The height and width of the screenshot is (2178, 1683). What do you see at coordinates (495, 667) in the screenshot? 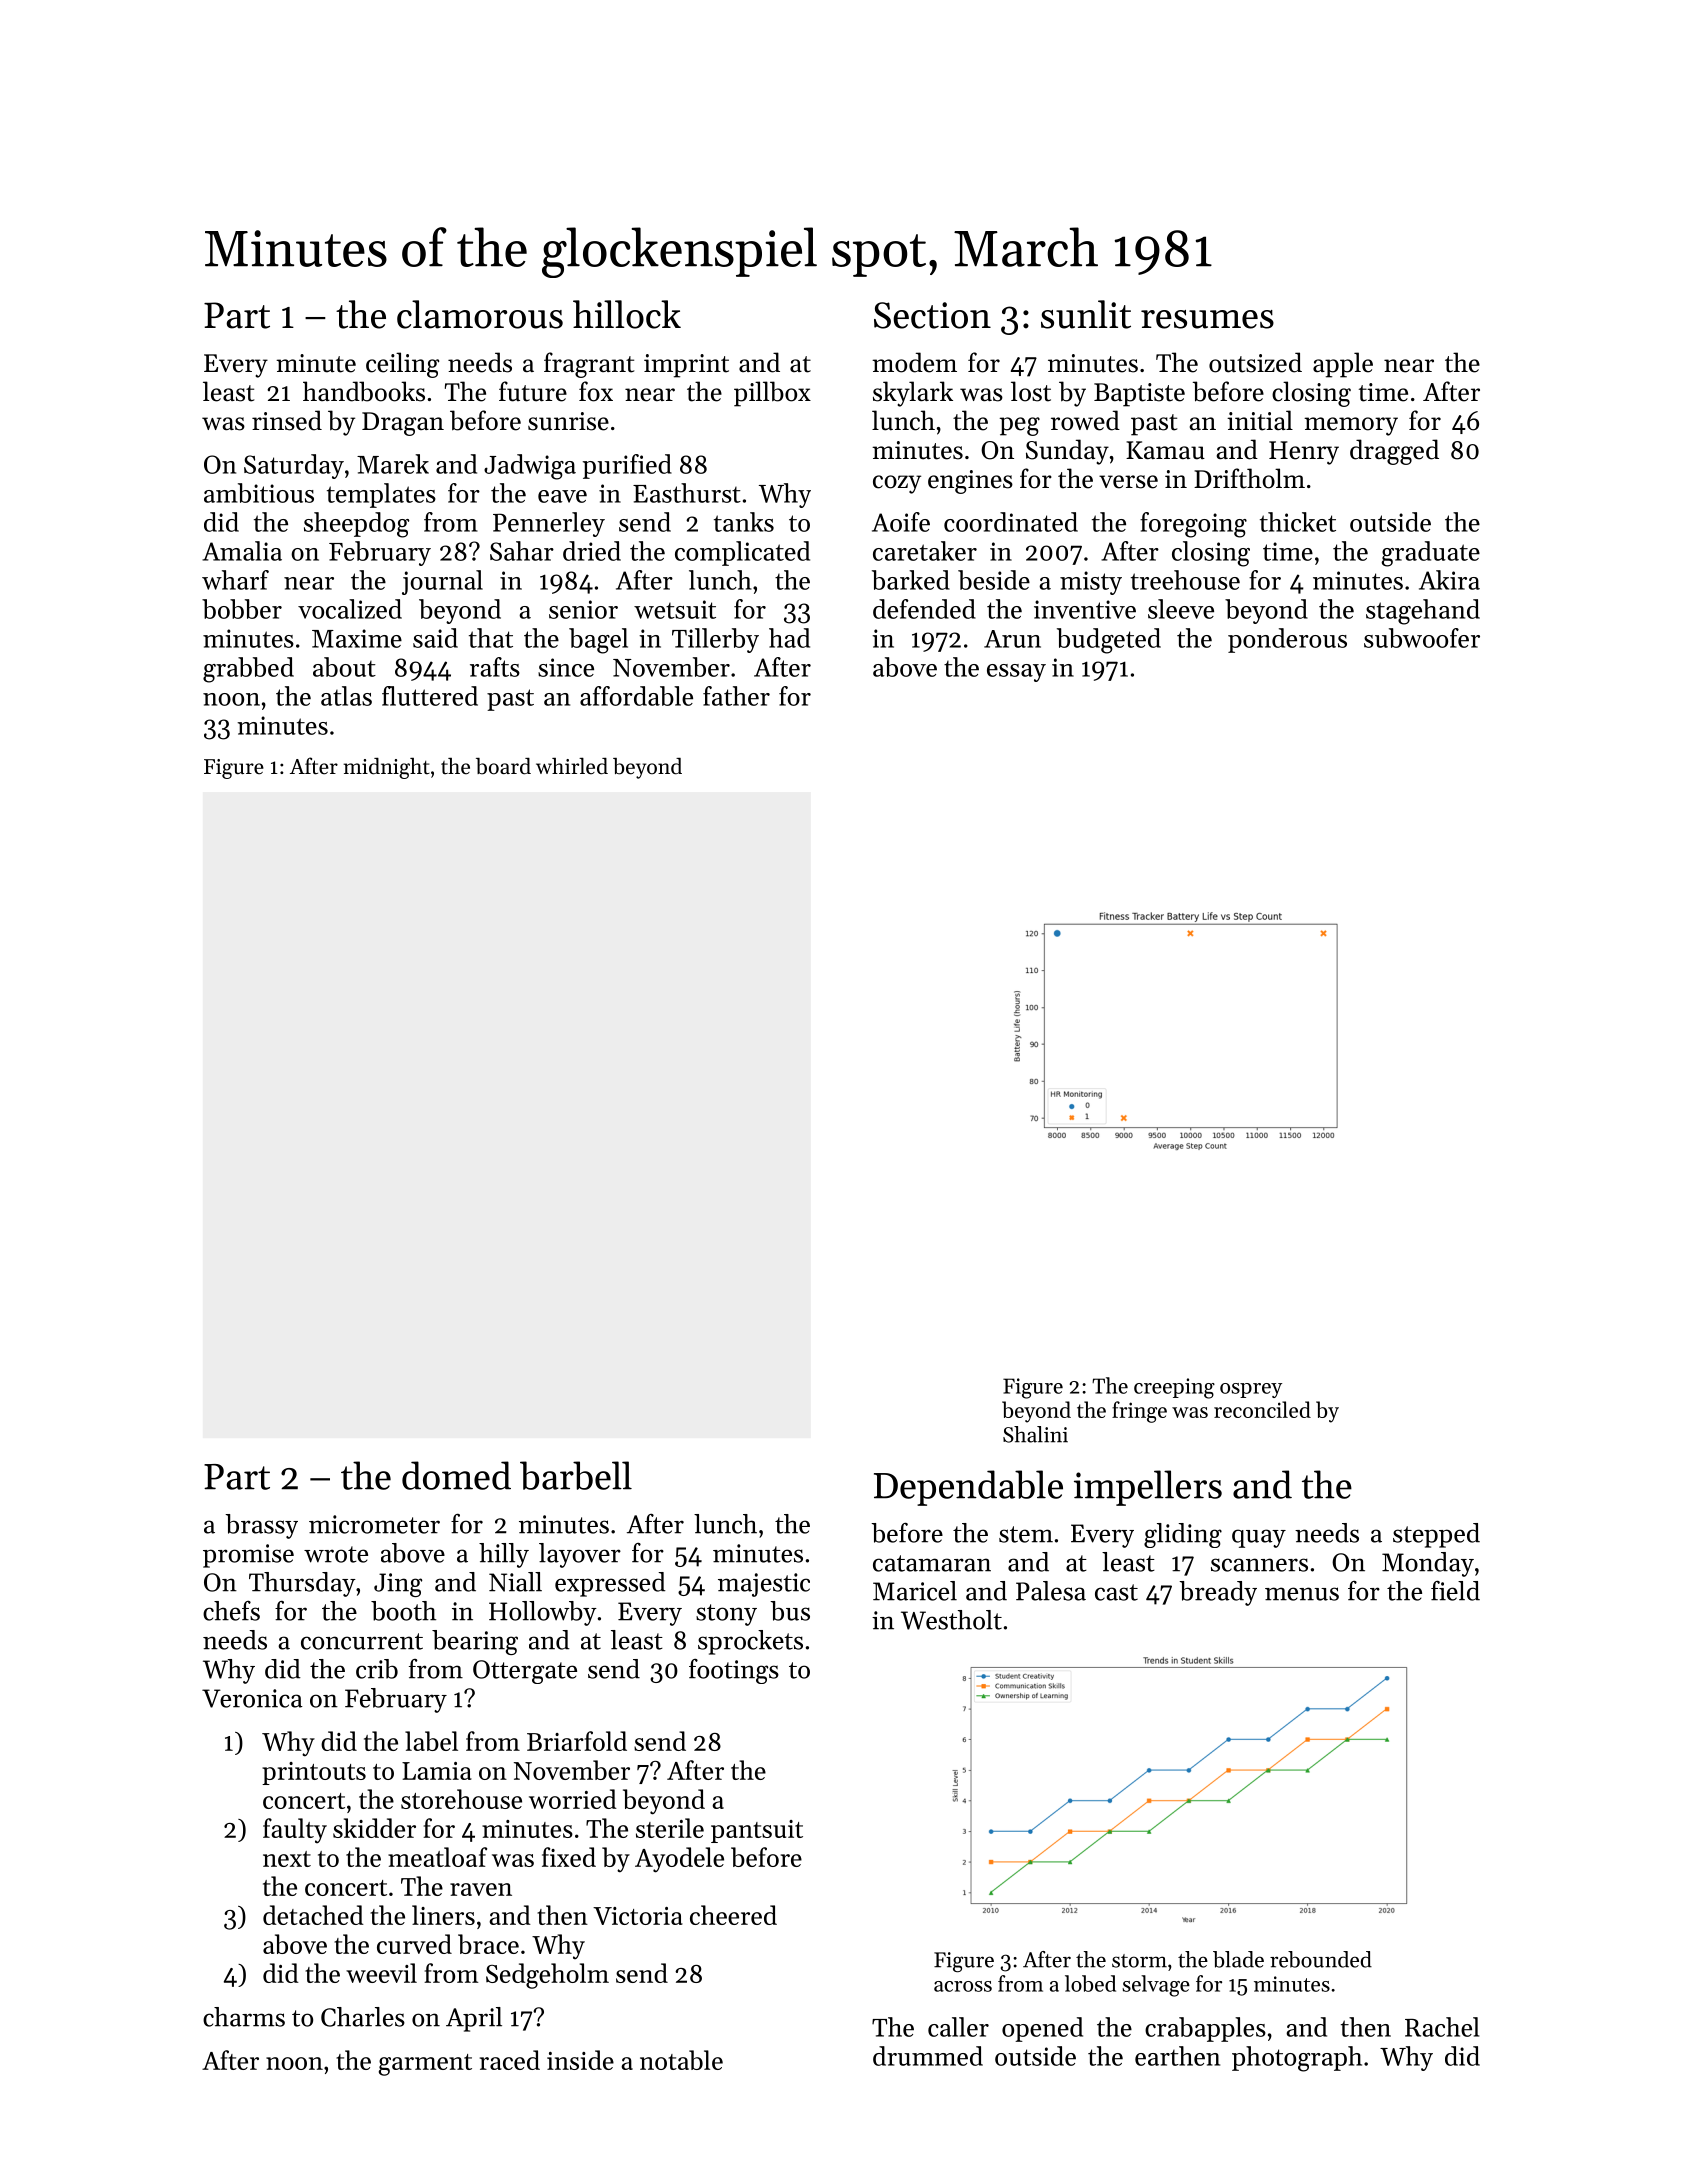
I see `rafts` at bounding box center [495, 667].
